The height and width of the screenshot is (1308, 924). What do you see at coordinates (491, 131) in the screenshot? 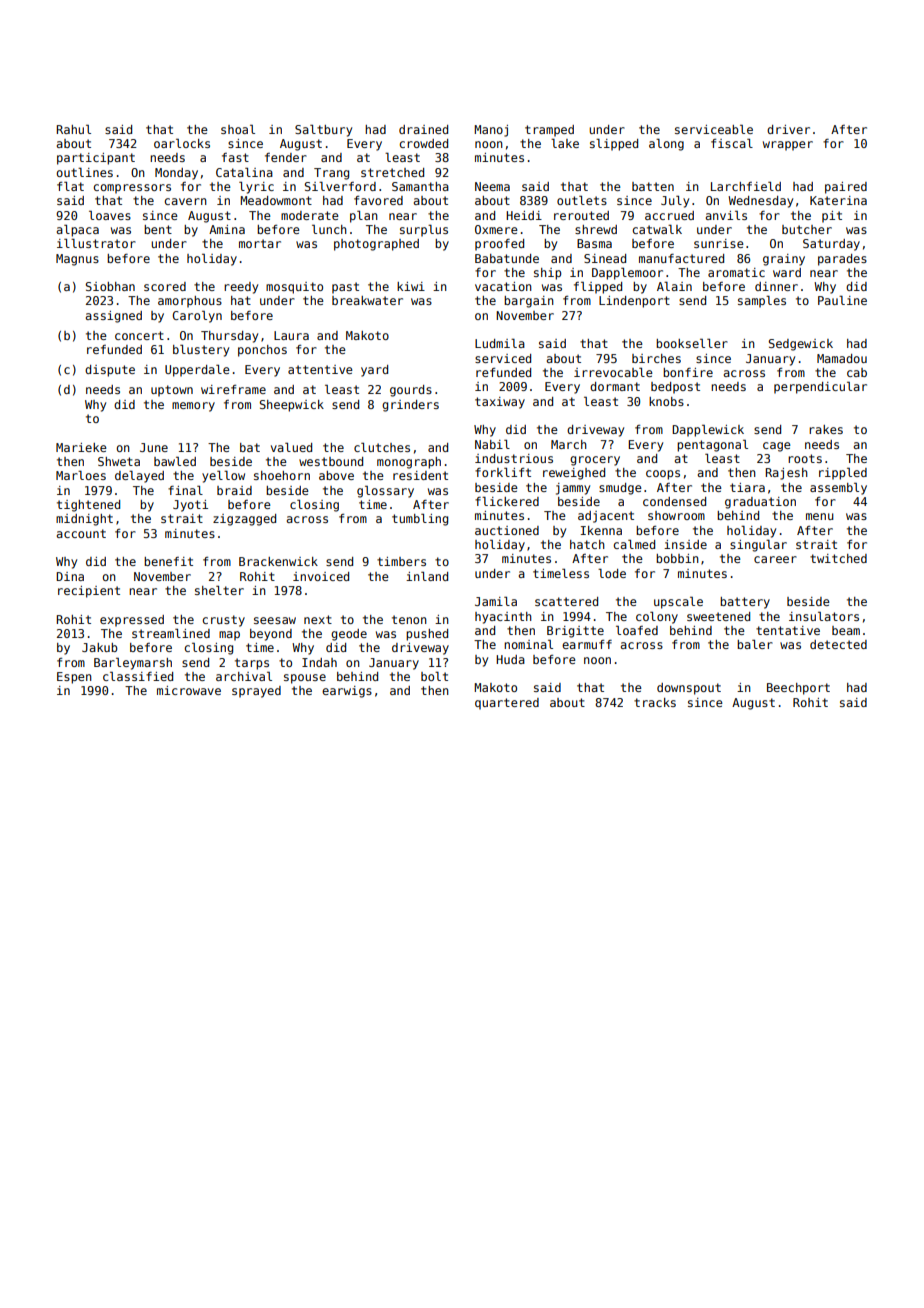
I see `Manoj` at bounding box center [491, 131].
